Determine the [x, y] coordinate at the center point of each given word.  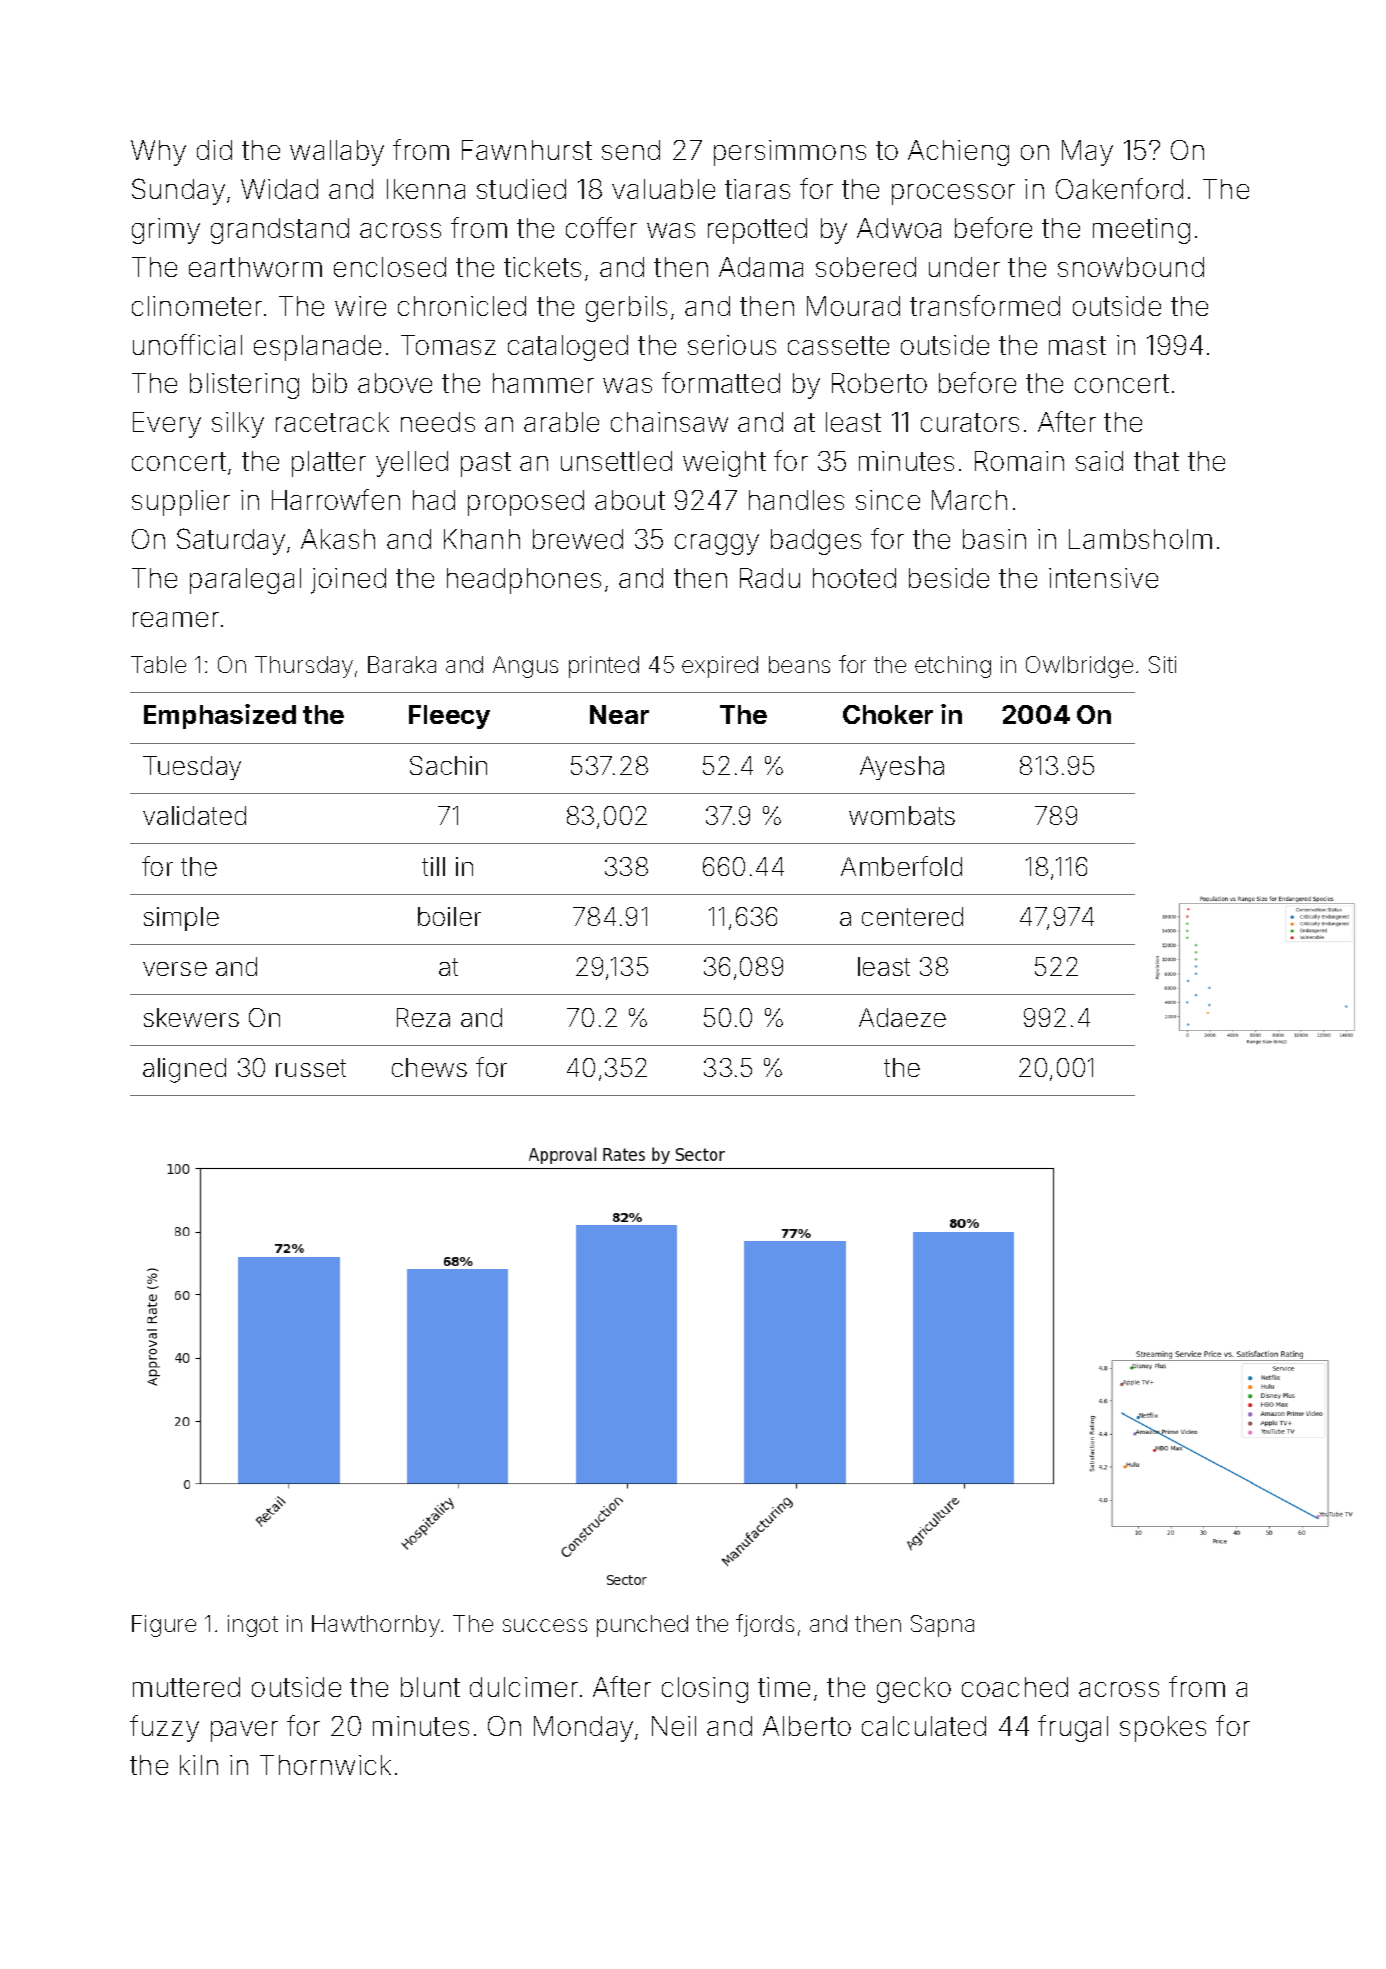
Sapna [942, 1626]
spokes [1163, 1729]
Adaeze [902, 1017]
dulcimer [524, 1687]
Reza [423, 1017]
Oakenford [1119, 188]
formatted [721, 382]
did [214, 150]
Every [167, 425]
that [1156, 461]
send [631, 150]
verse [175, 969]
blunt [430, 1687]
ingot [253, 1626]
